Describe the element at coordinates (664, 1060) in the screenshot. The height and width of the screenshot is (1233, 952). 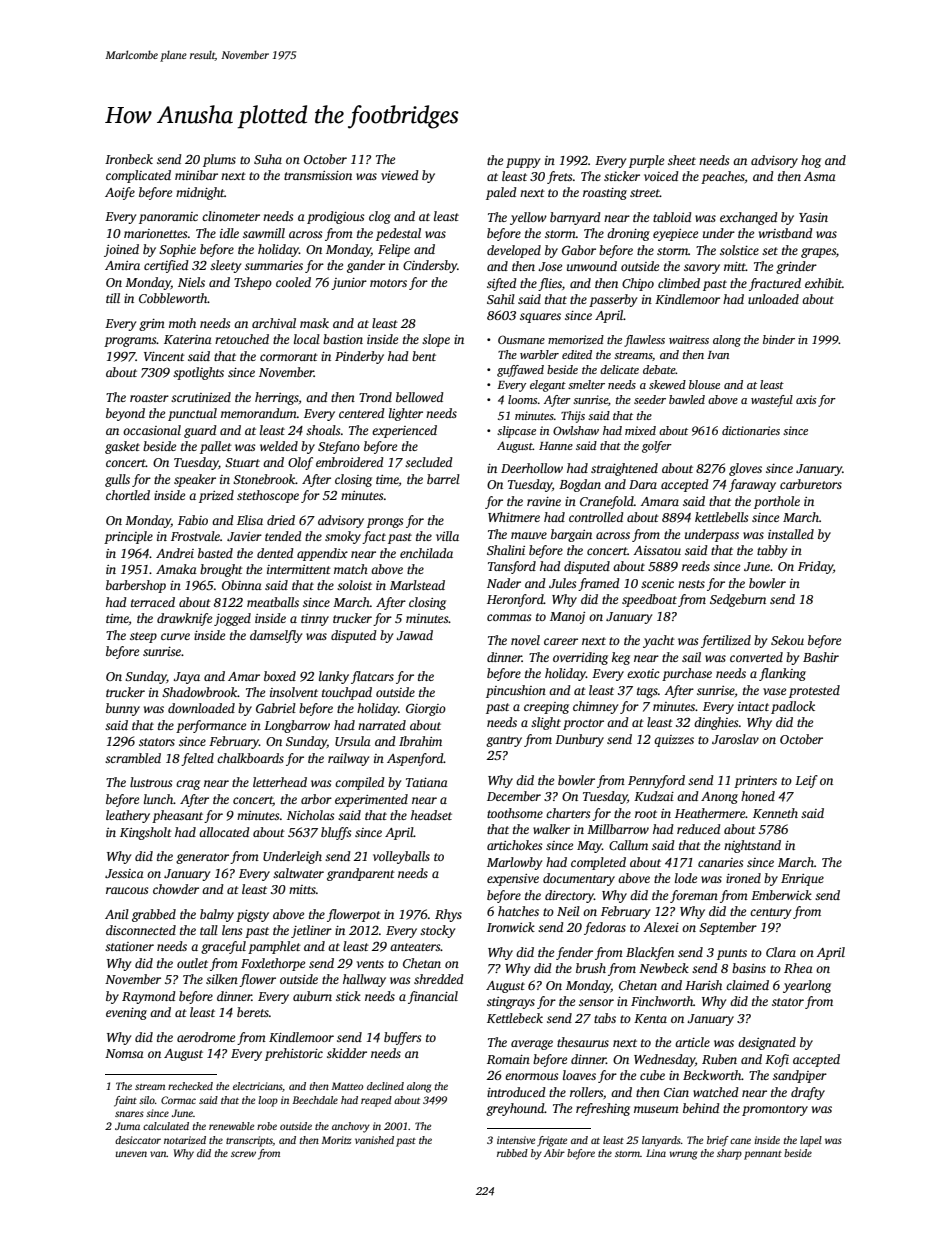
I see `Wednesday` at that location.
